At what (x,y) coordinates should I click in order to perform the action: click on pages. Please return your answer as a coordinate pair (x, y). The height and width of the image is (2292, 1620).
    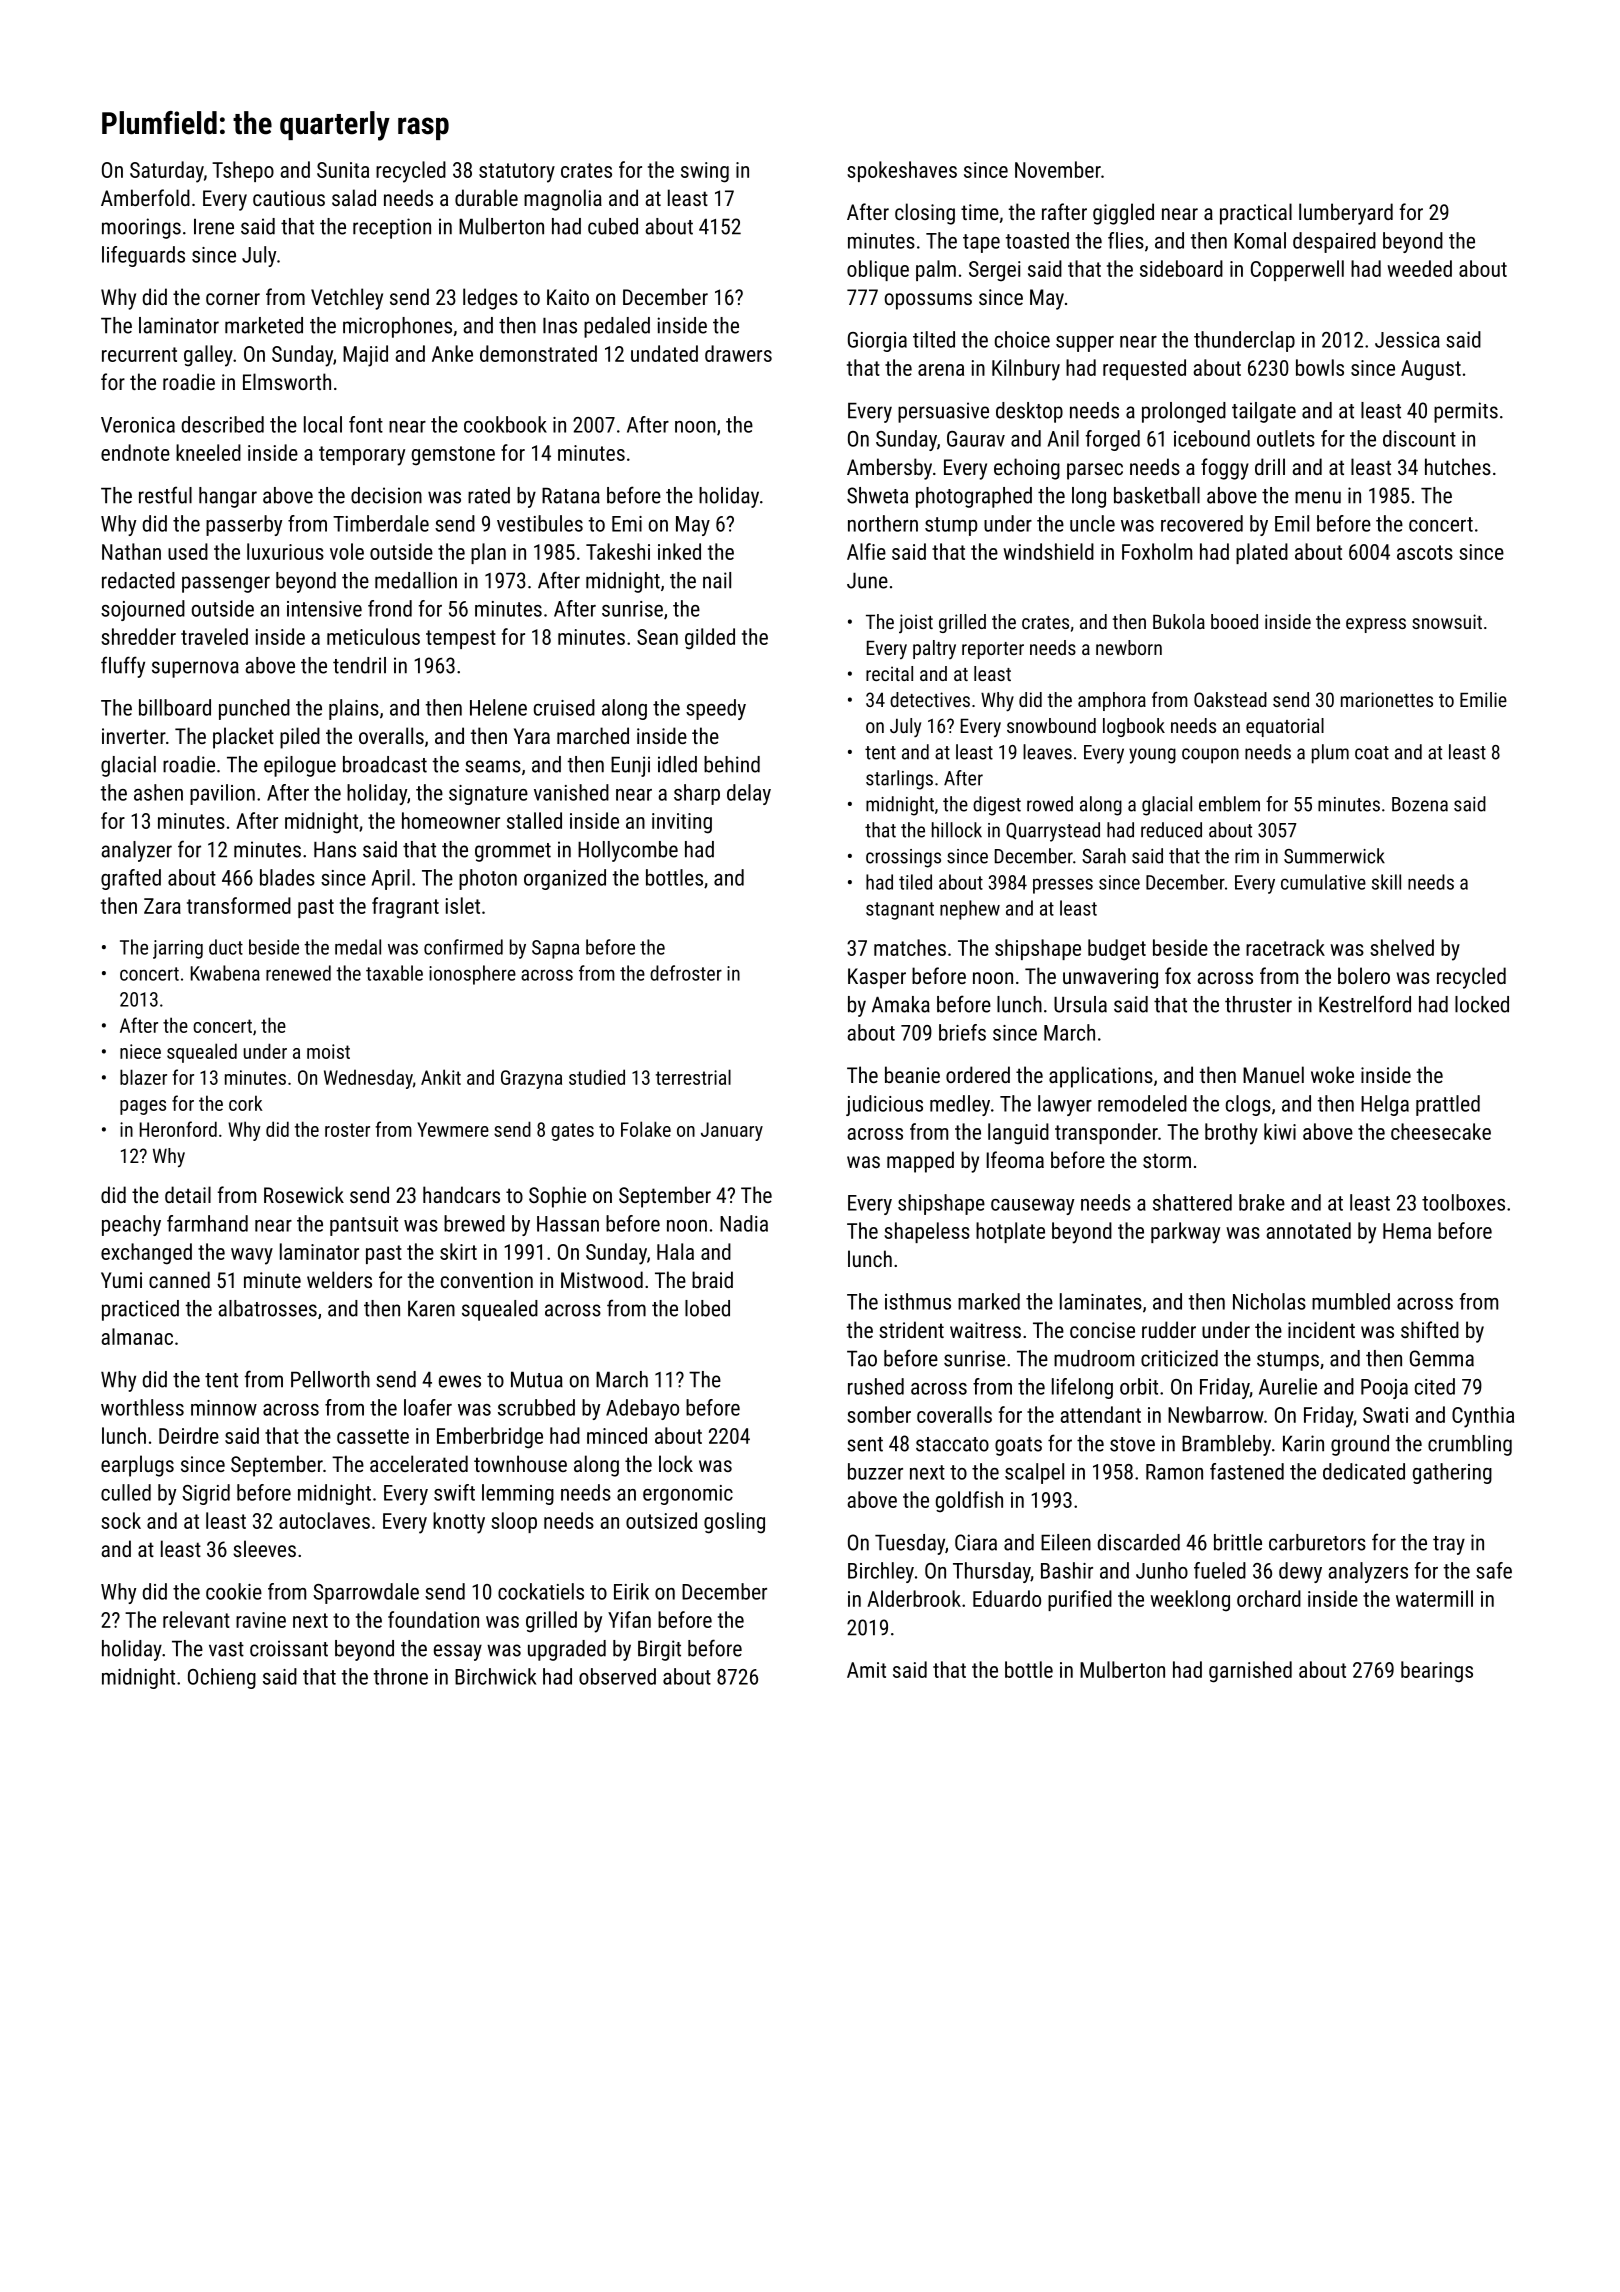
    Looking at the image, I should click on (143, 1107).
